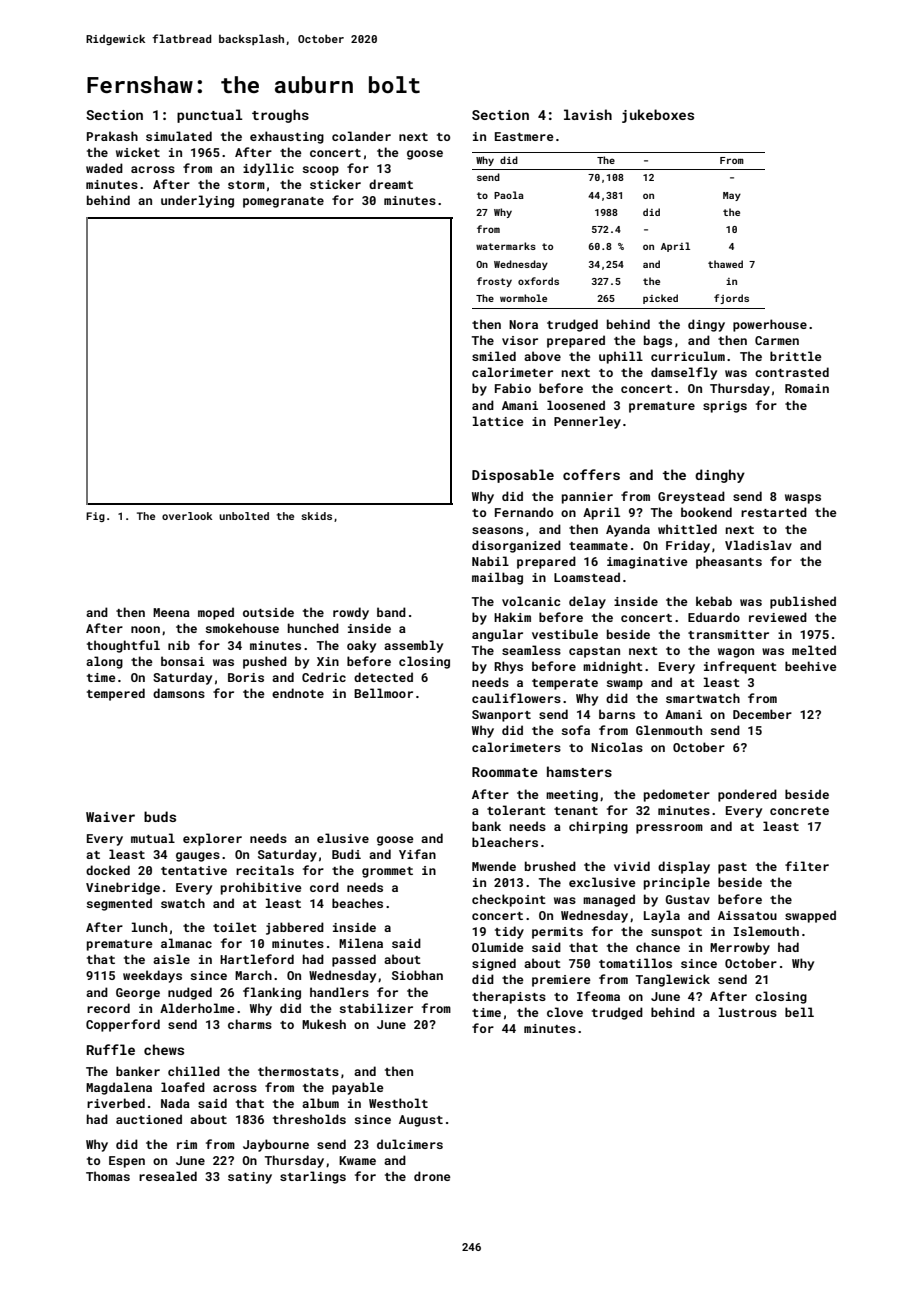 This screenshot has width=924, height=1308. What do you see at coordinates (197, 201) in the screenshot?
I see `underlying` at bounding box center [197, 201].
